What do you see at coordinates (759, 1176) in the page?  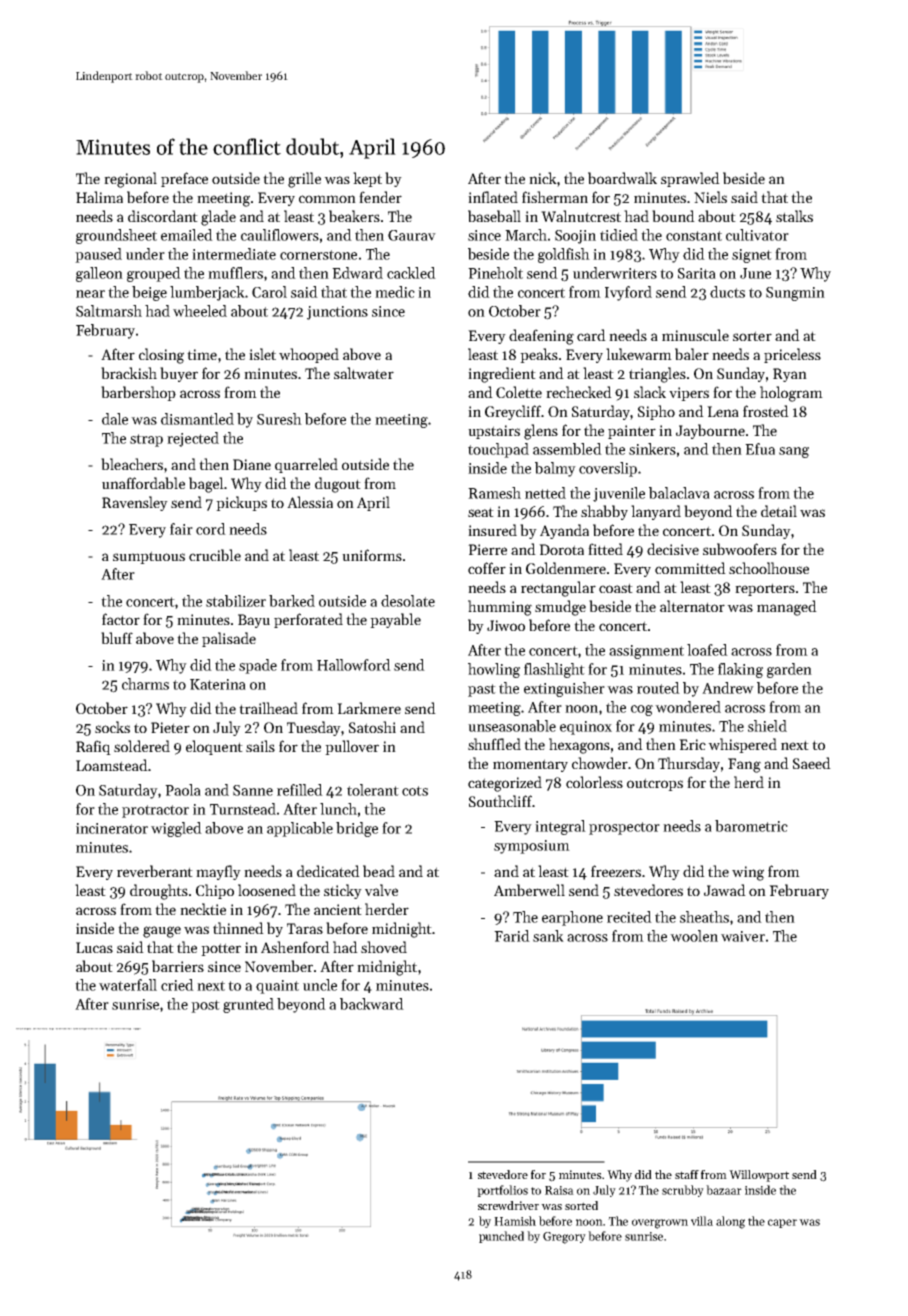 I see `Willowport` at bounding box center [759, 1176].
